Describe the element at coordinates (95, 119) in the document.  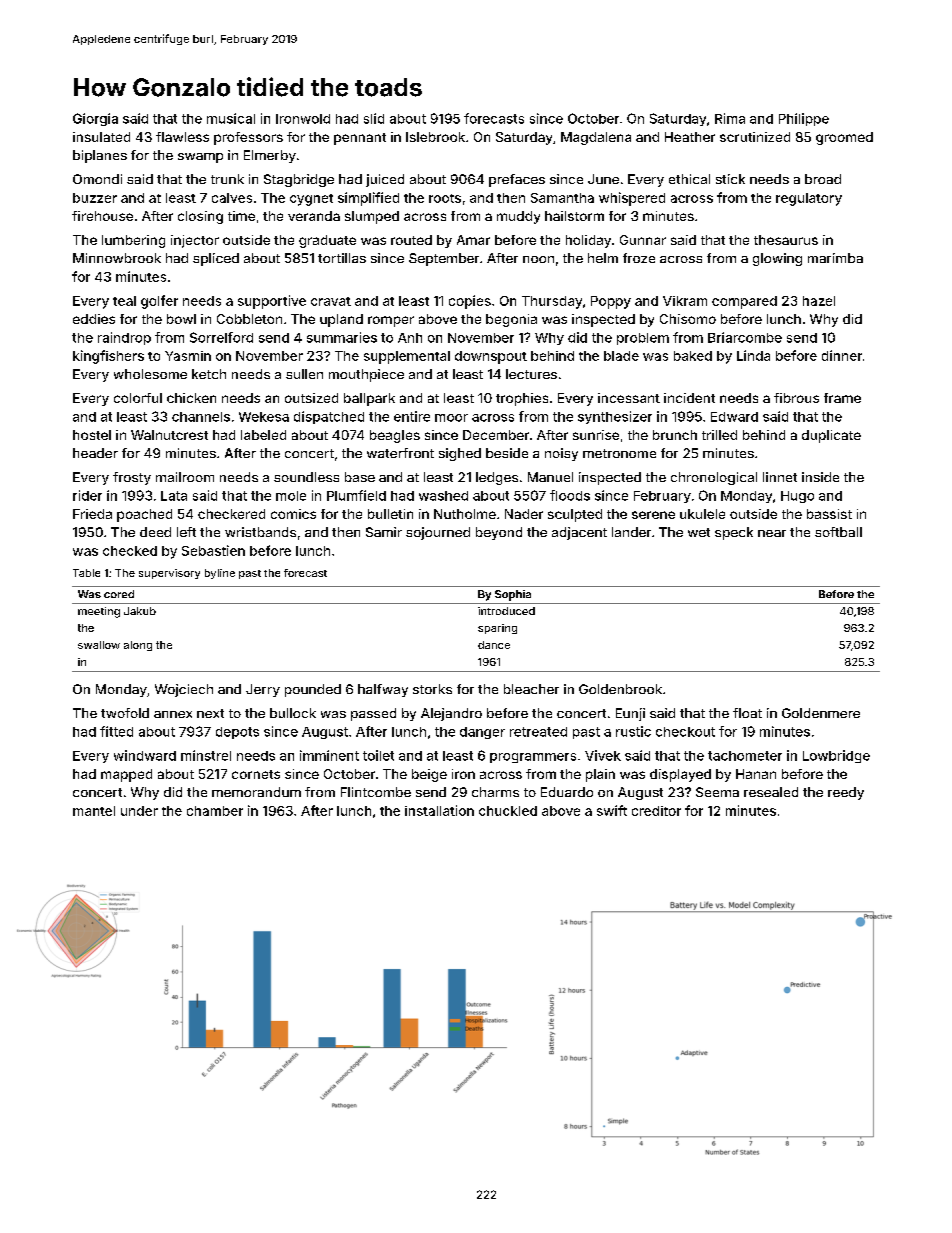
I see `Giorgia` at that location.
